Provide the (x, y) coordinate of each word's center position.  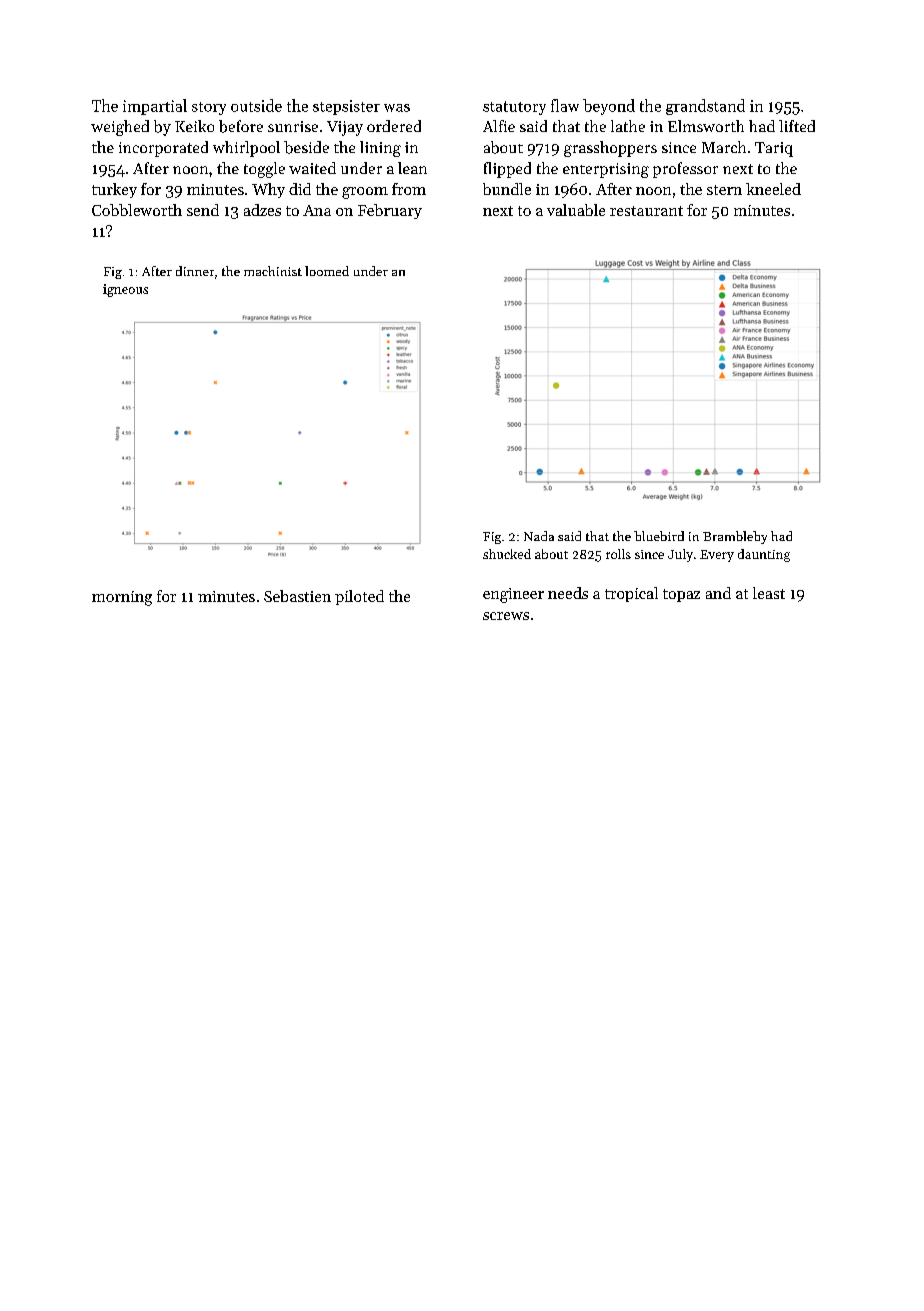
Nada (539, 536)
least (769, 593)
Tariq (774, 149)
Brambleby (735, 537)
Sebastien (297, 596)
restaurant (646, 211)
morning (122, 598)
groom (365, 193)
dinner (195, 271)
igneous (125, 290)
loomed (327, 271)
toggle (264, 170)
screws (506, 616)
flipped (507, 170)
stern (724, 190)
